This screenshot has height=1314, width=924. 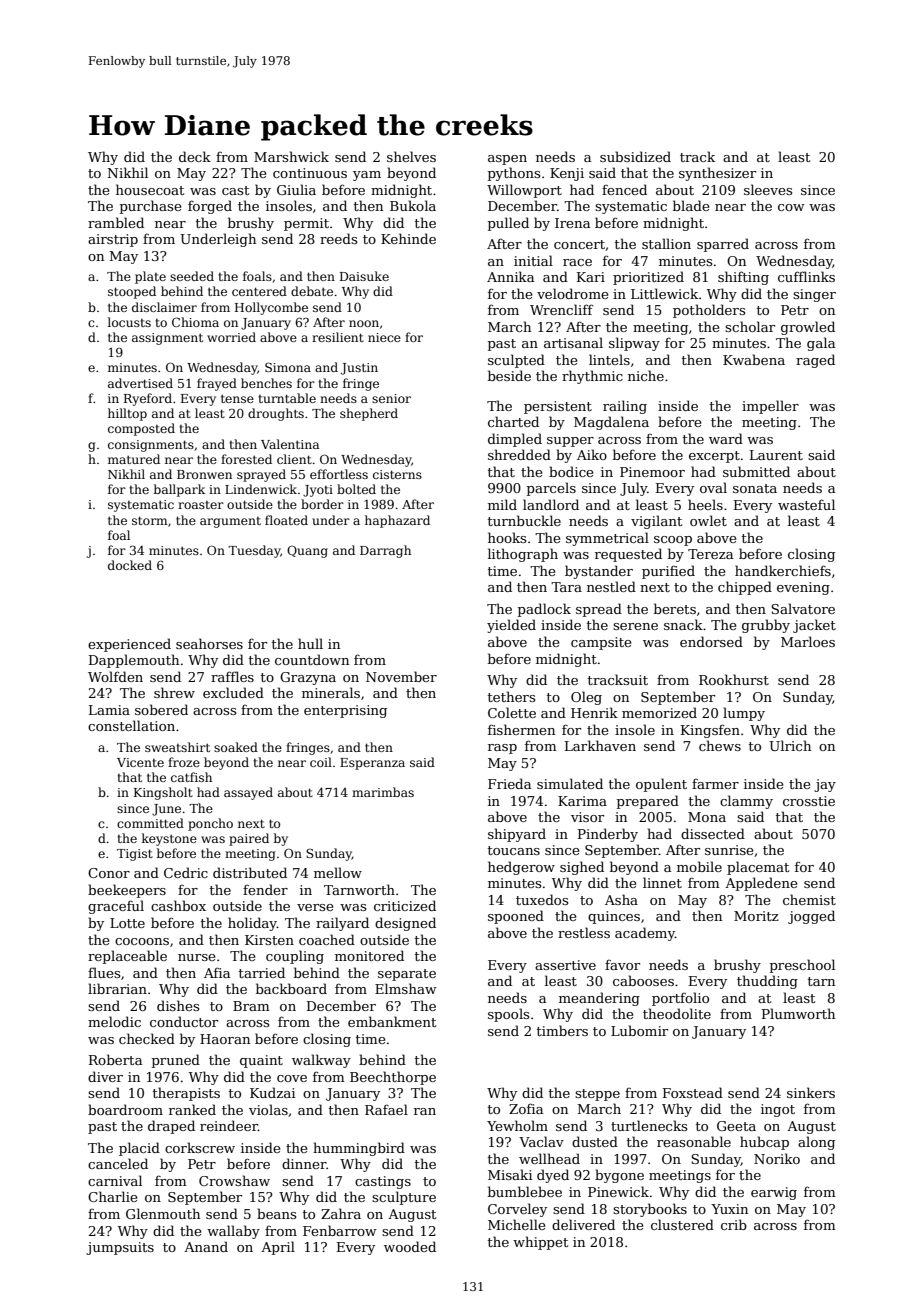 I want to click on parcels, so click(x=551, y=489).
